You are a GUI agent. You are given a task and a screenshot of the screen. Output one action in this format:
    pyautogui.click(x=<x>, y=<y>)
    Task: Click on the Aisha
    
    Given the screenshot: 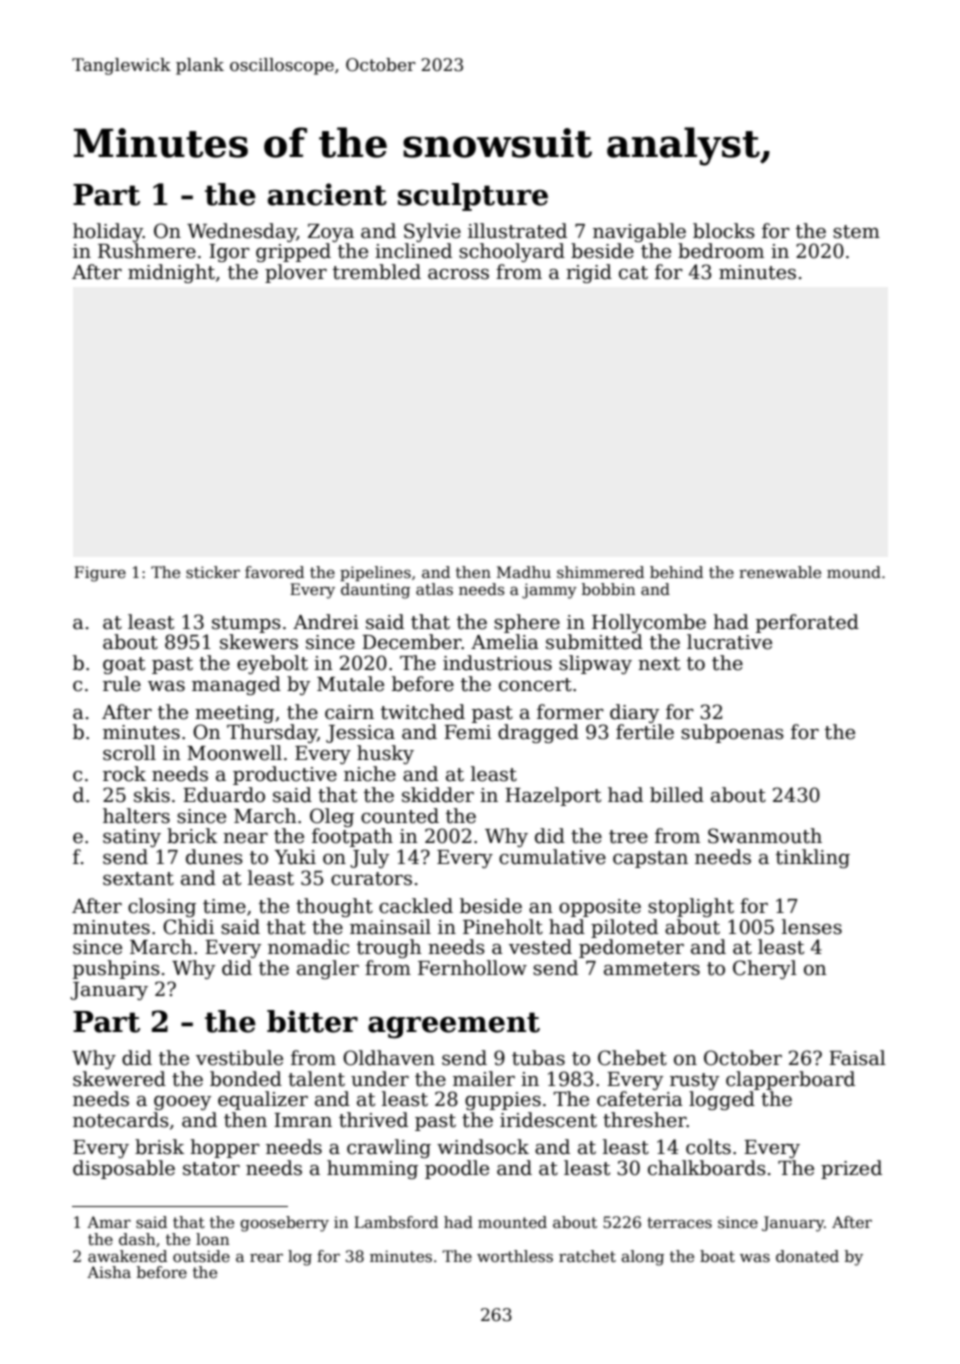 What is the action you would take?
    pyautogui.click(x=109, y=1272)
